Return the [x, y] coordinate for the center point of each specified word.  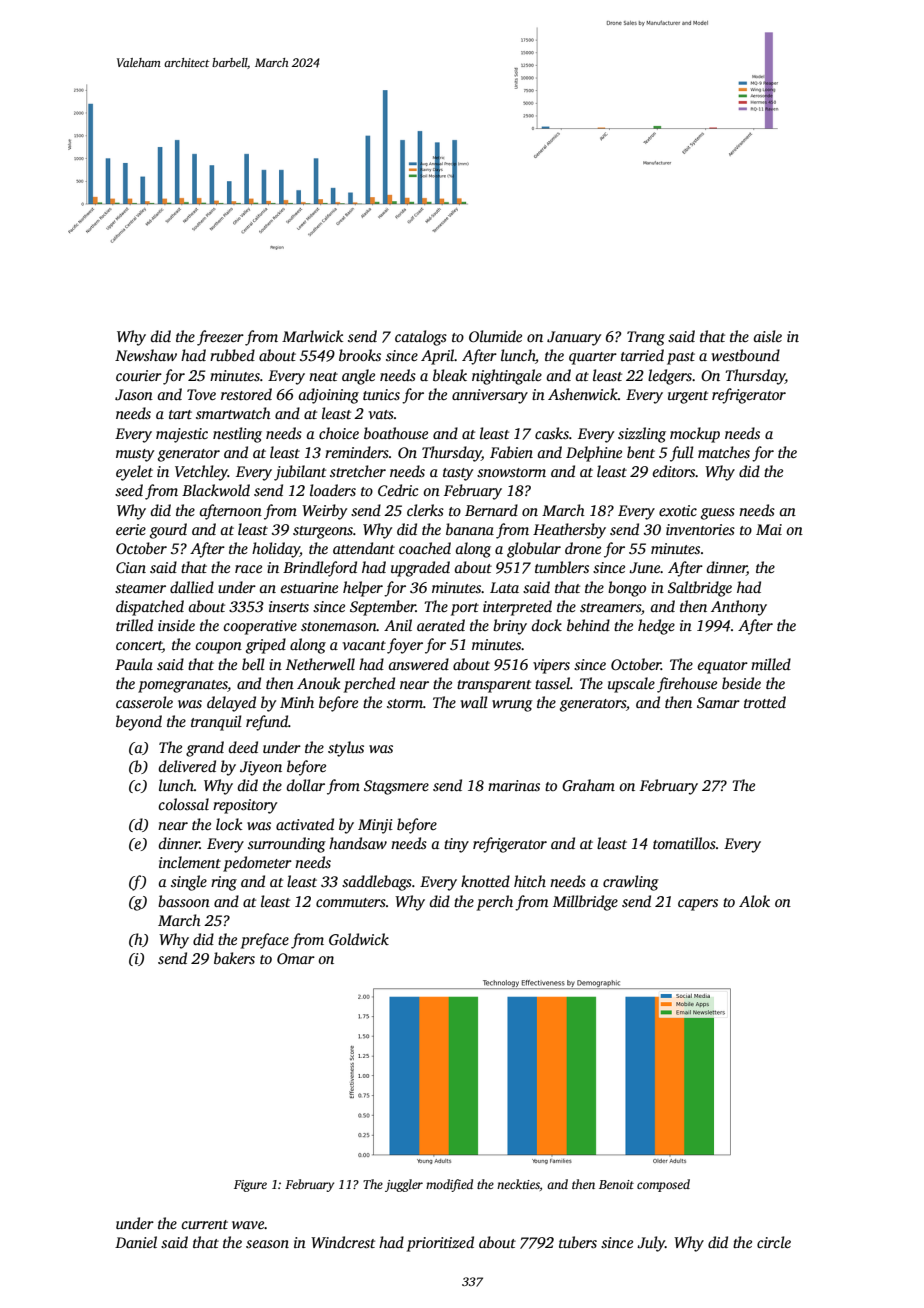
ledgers [670, 377]
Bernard [491, 510]
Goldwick [359, 939]
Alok [754, 901]
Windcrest [343, 1242]
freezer [220, 338]
